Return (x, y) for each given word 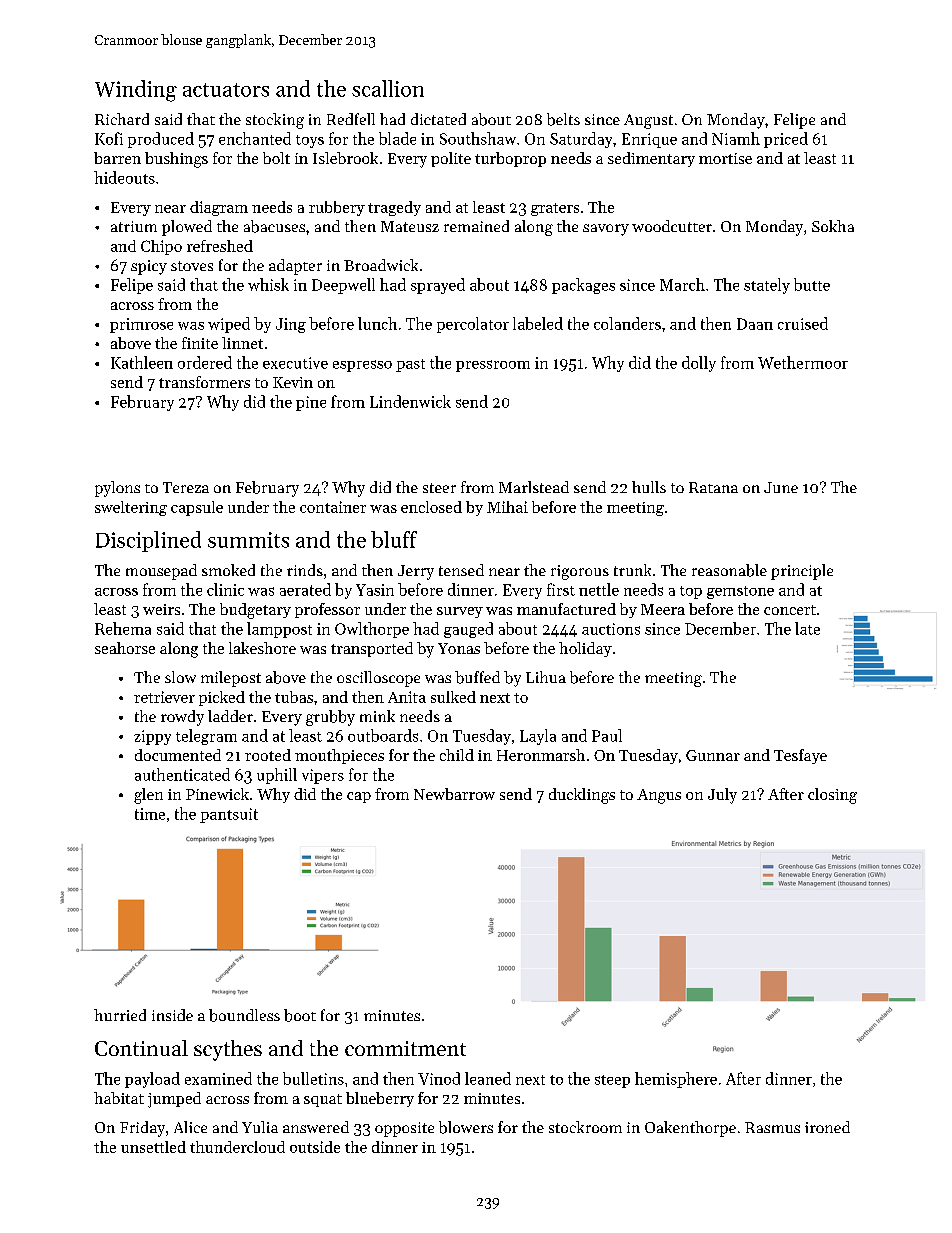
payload (152, 1080)
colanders (627, 323)
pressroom (493, 366)
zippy (152, 737)
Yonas (459, 648)
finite (200, 343)
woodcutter (672, 226)
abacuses (274, 226)
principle (802, 572)
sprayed (438, 286)
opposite (404, 1129)
